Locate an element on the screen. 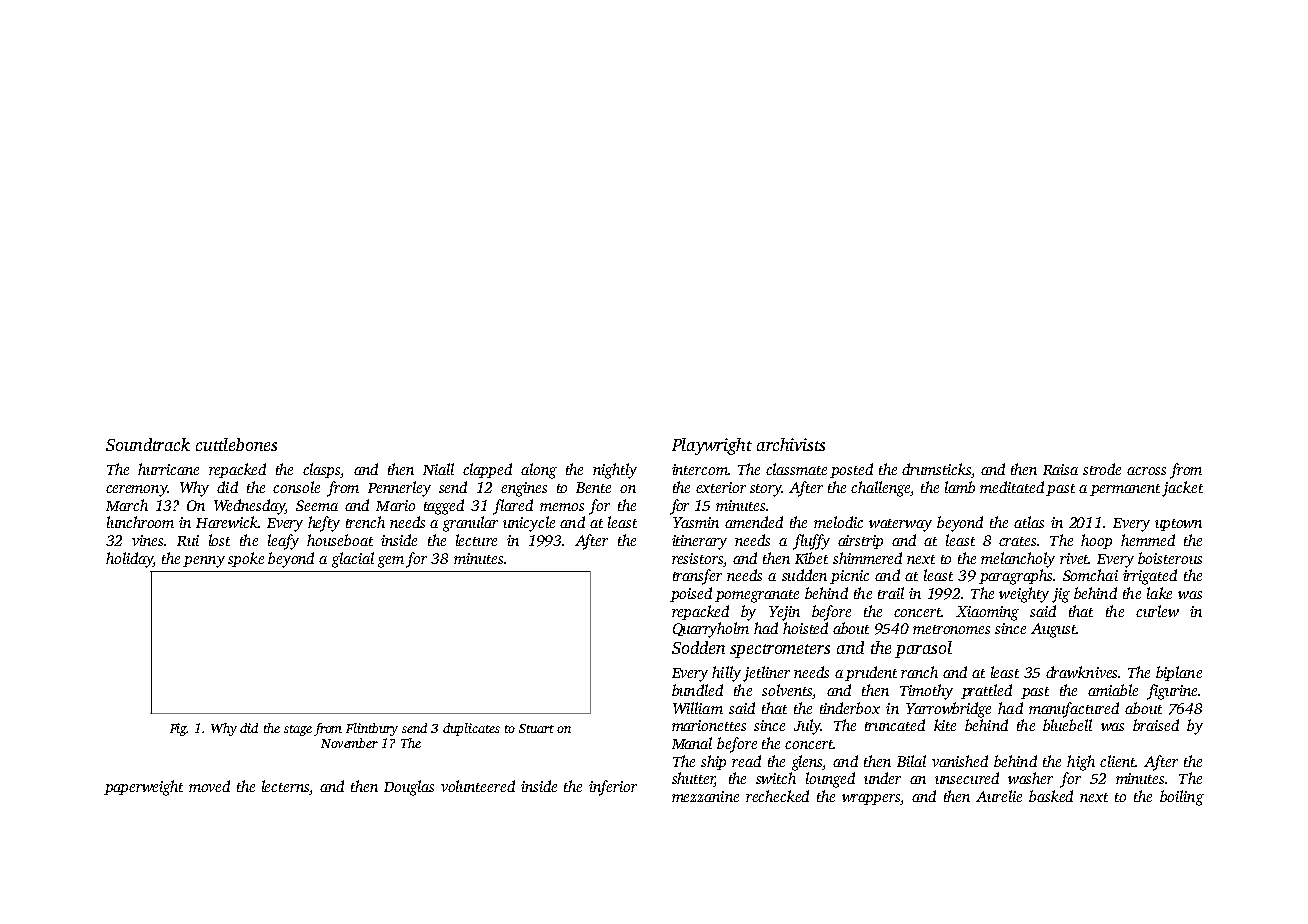 The height and width of the screenshot is (924, 1308). archivists is located at coordinates (791, 444).
